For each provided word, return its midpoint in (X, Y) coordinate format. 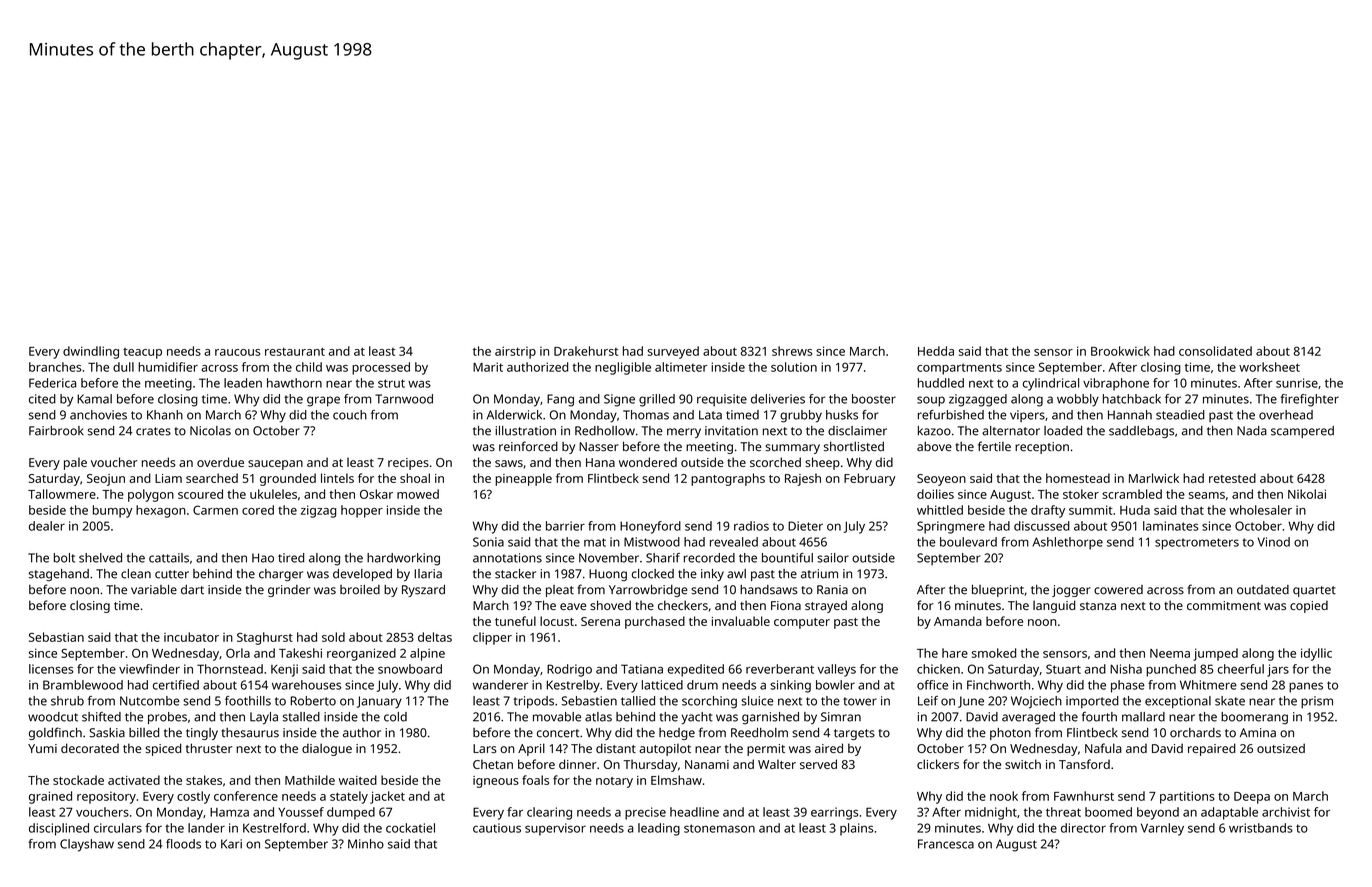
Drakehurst (586, 351)
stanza (1098, 606)
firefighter (1309, 400)
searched (212, 478)
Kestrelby (573, 686)
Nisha (1126, 669)
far (515, 812)
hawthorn (294, 383)
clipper (492, 638)
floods (183, 844)
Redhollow (605, 431)
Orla (238, 653)
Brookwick (1120, 351)
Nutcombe (150, 701)
